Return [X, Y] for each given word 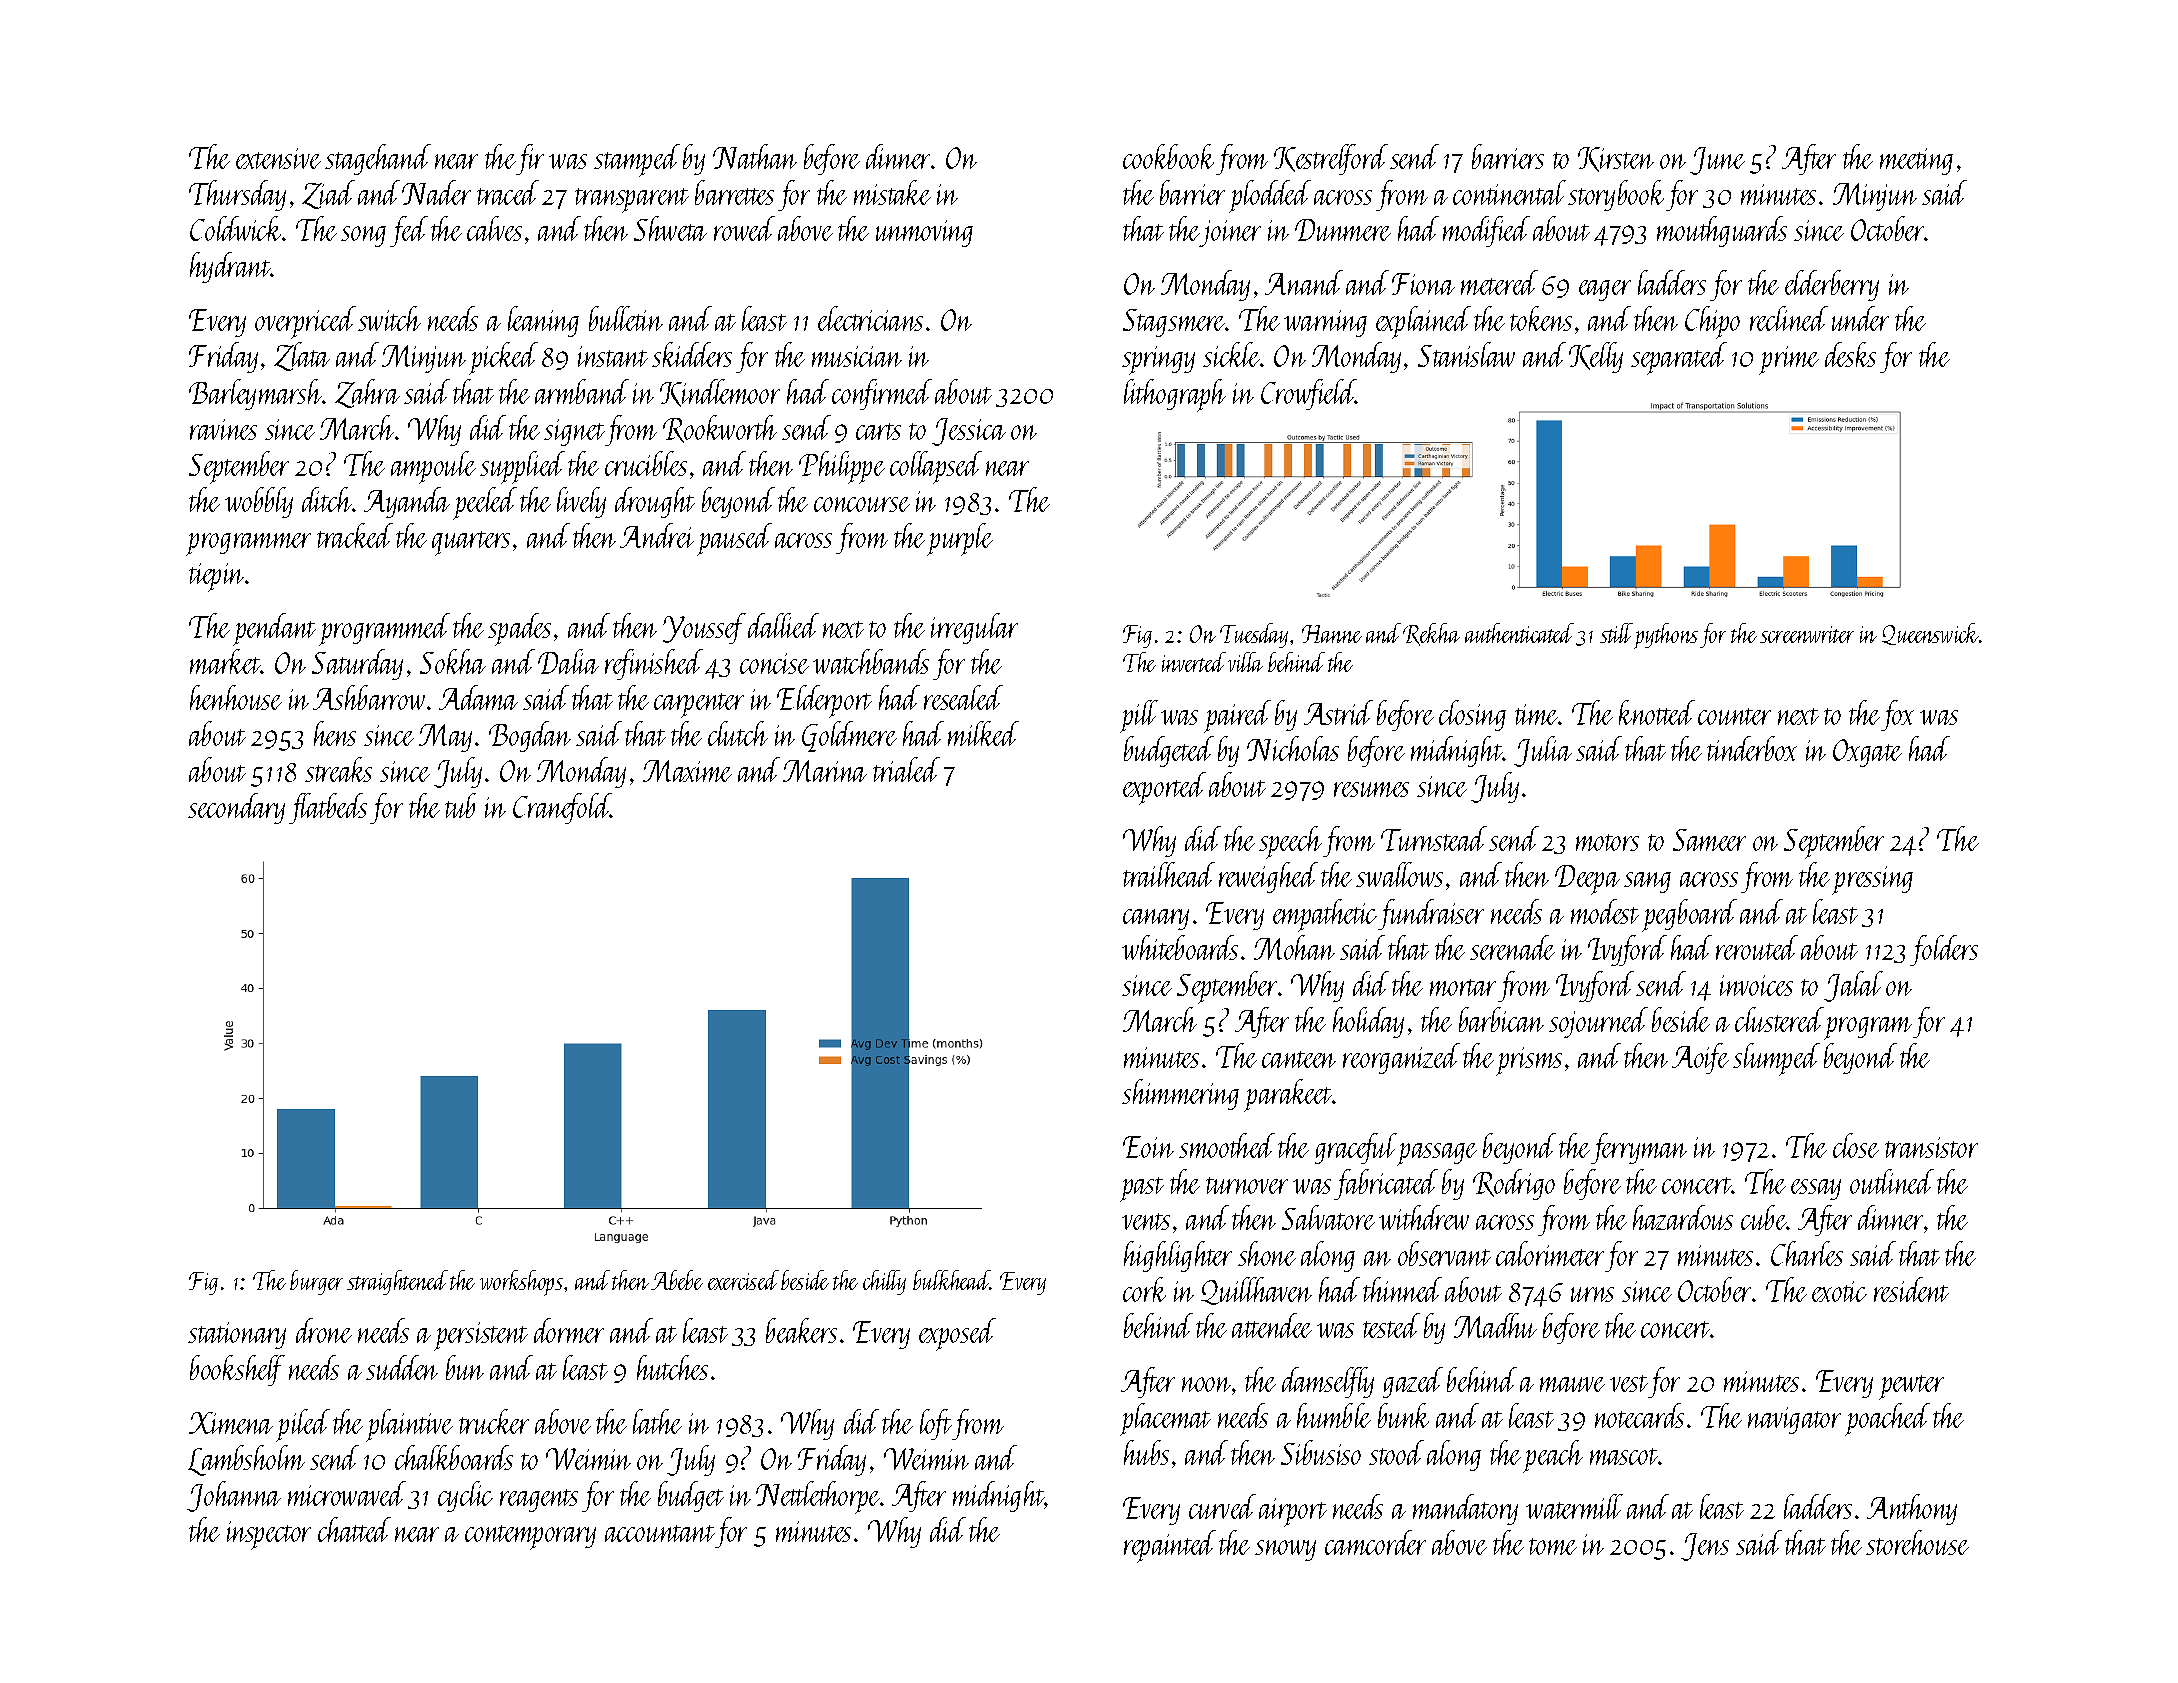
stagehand [378, 159]
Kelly [1596, 357]
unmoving [924, 233]
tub [460, 805]
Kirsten [1616, 159]
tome [1553, 1546]
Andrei [657, 535]
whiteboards [1180, 947]
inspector [269, 1535]
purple [960, 539]
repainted [1170, 1546]
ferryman [1639, 1148]
